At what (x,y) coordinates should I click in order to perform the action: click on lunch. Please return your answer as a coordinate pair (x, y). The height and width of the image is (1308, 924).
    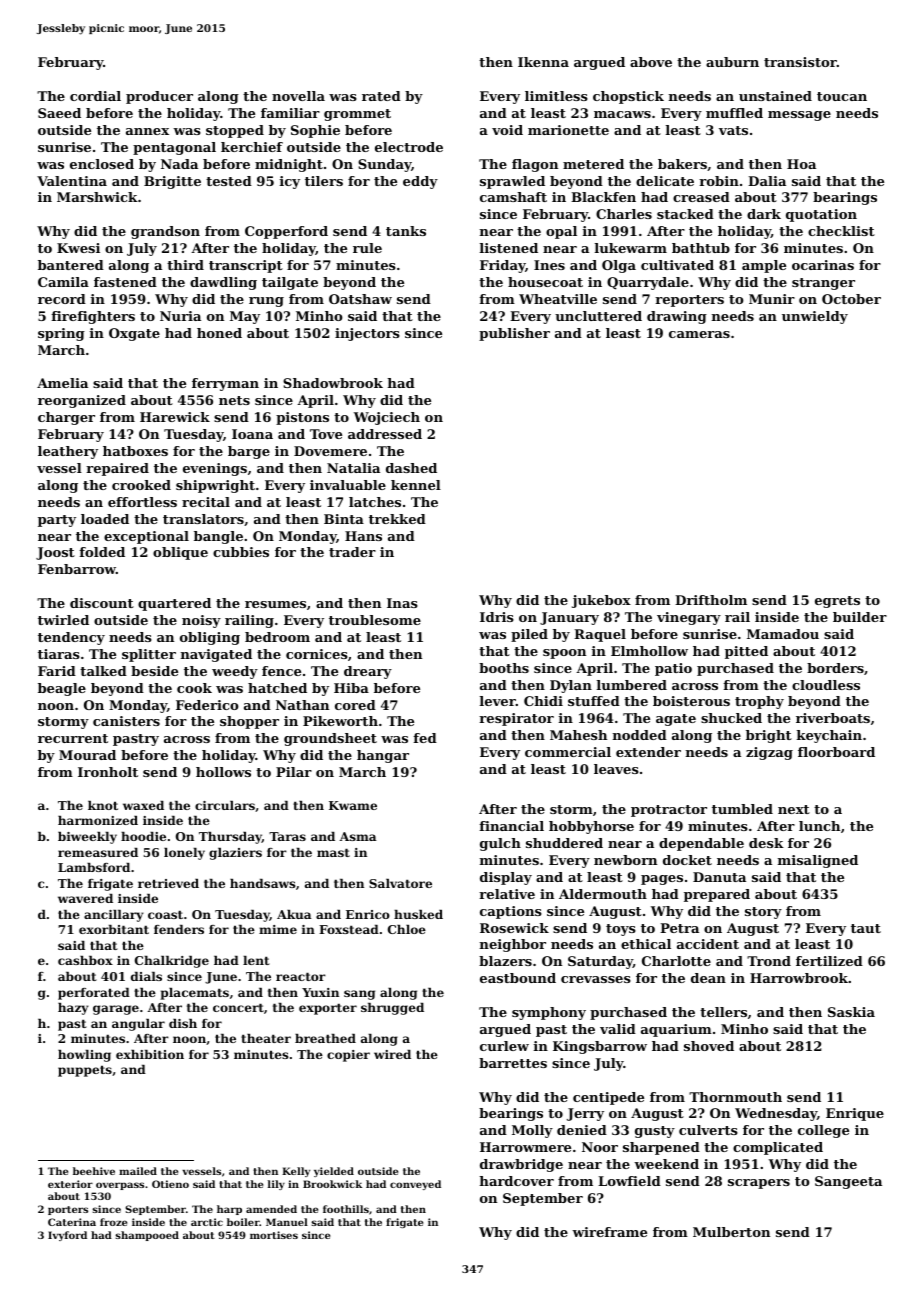
    Looking at the image, I should click on (819, 826).
